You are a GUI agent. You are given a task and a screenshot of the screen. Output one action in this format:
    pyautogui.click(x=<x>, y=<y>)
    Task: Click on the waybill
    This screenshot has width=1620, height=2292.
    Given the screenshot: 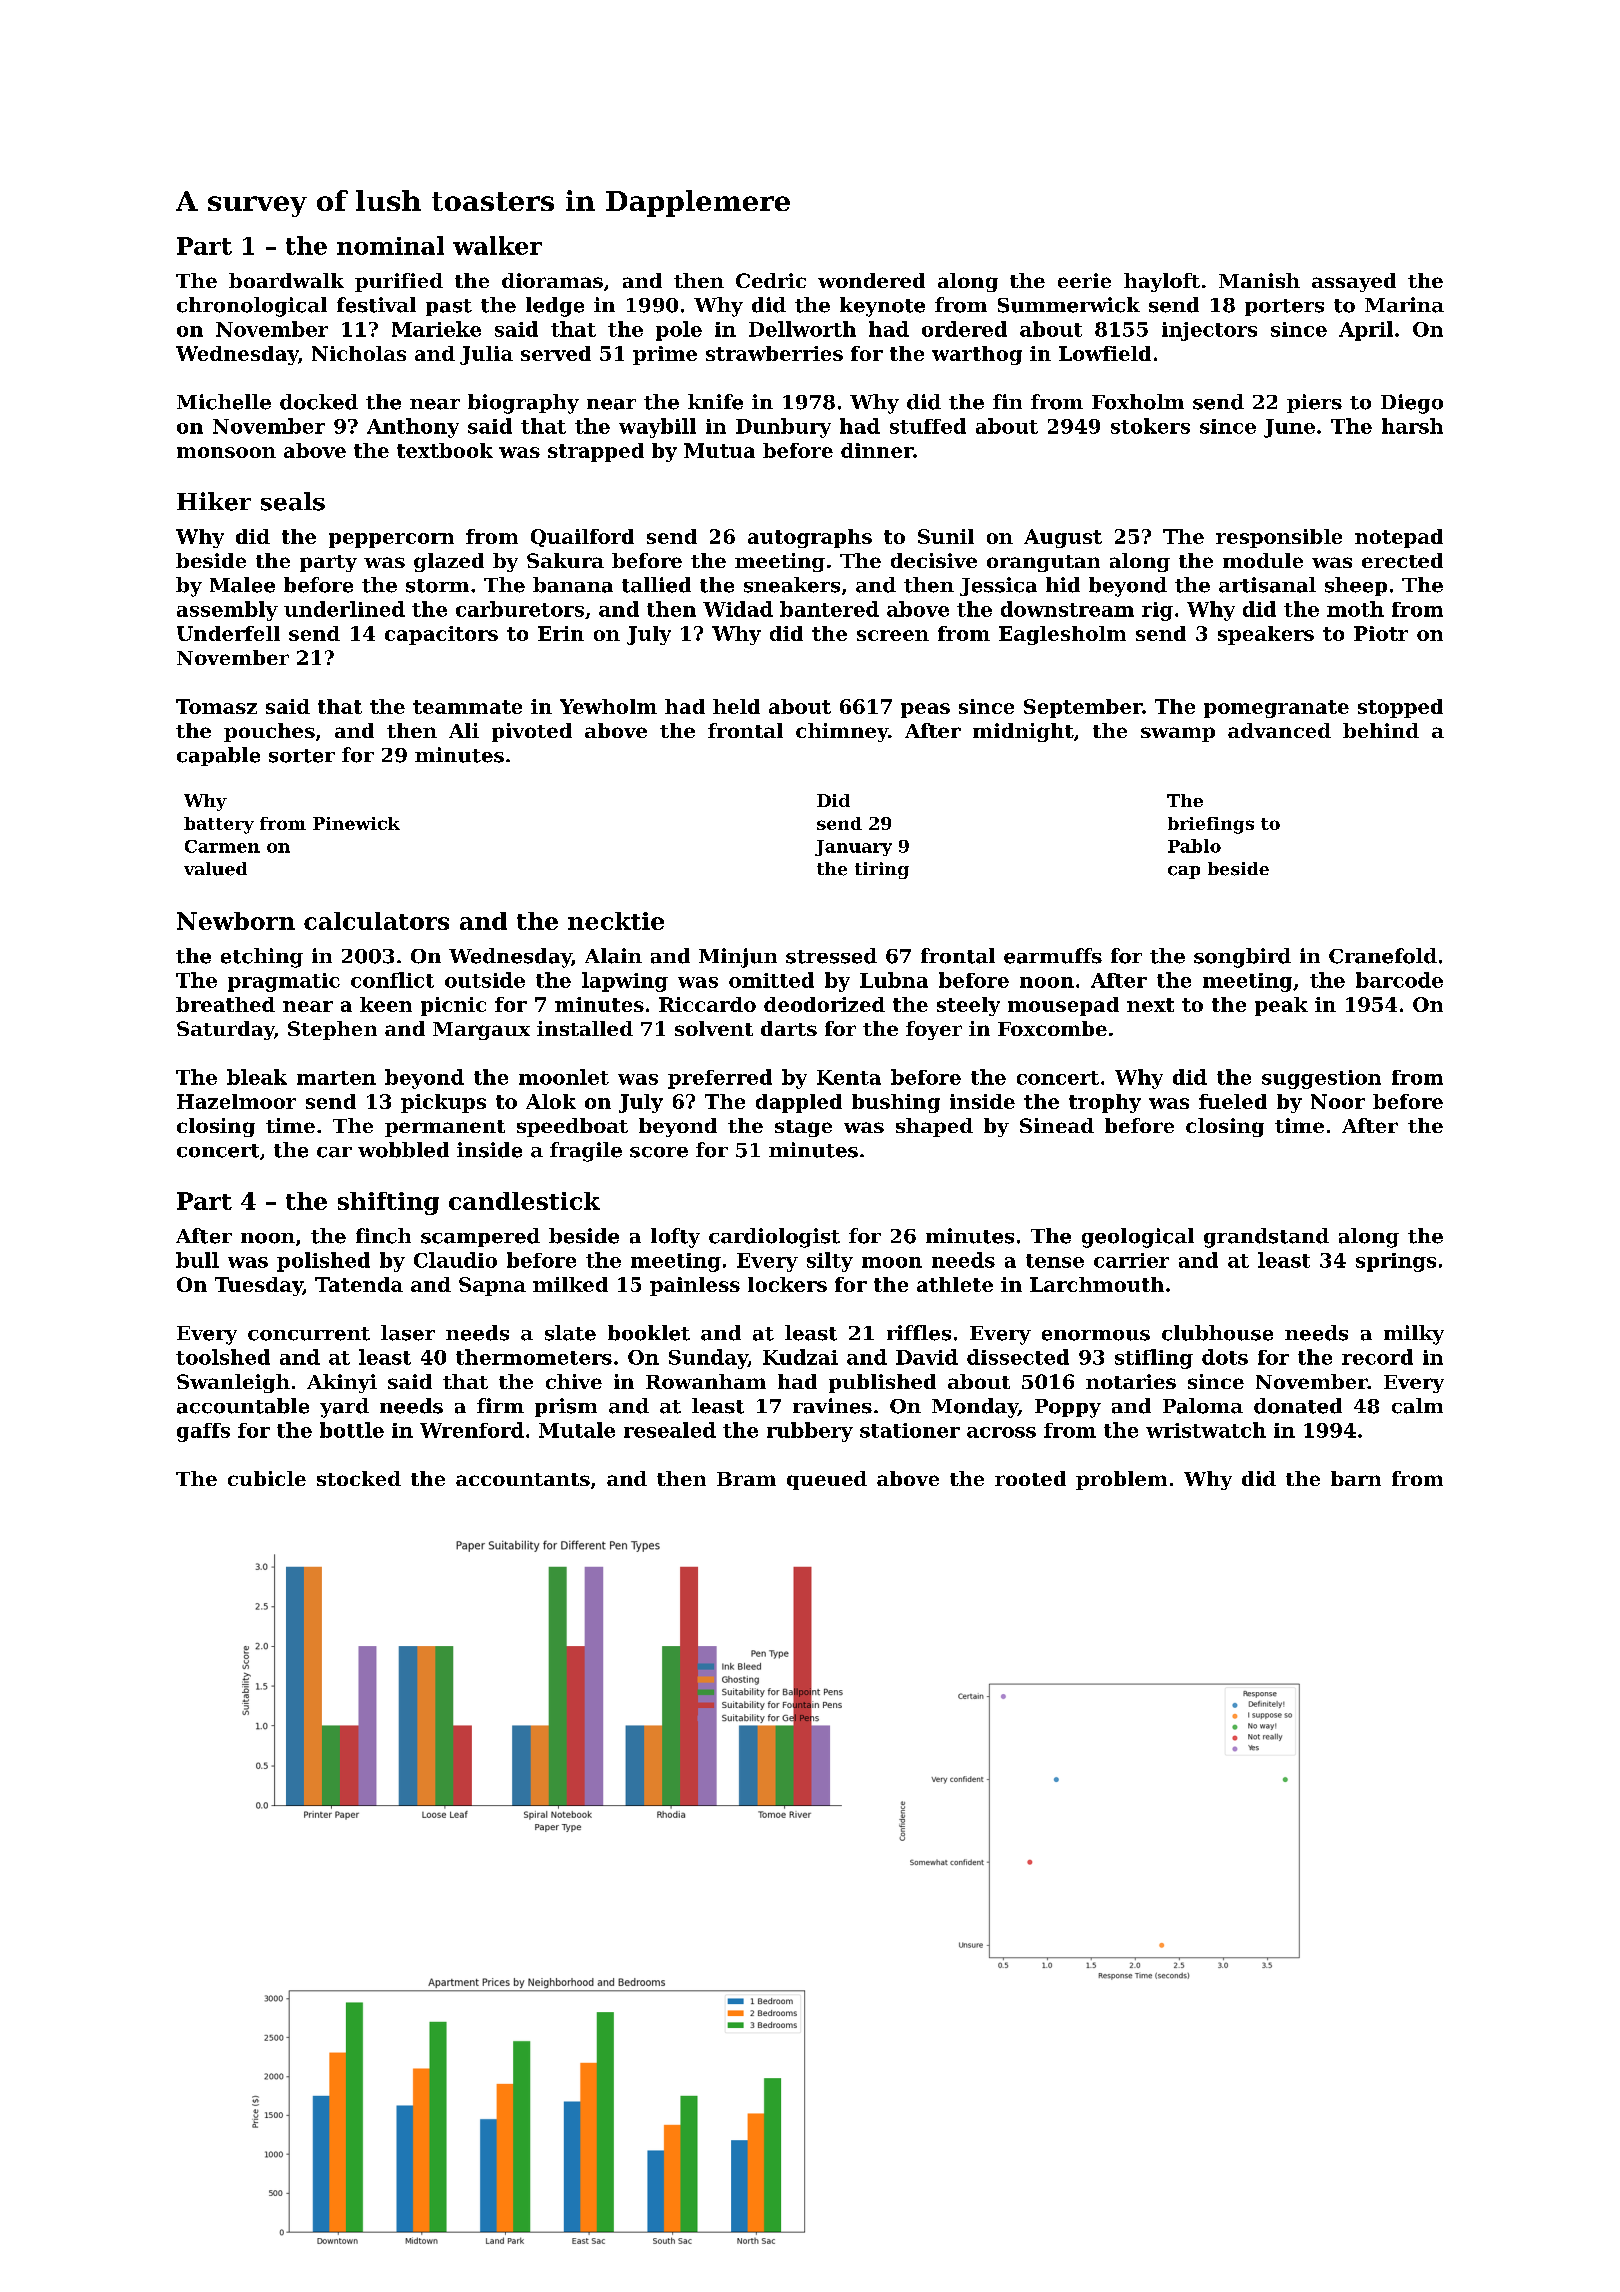 What is the action you would take?
    pyautogui.click(x=657, y=428)
